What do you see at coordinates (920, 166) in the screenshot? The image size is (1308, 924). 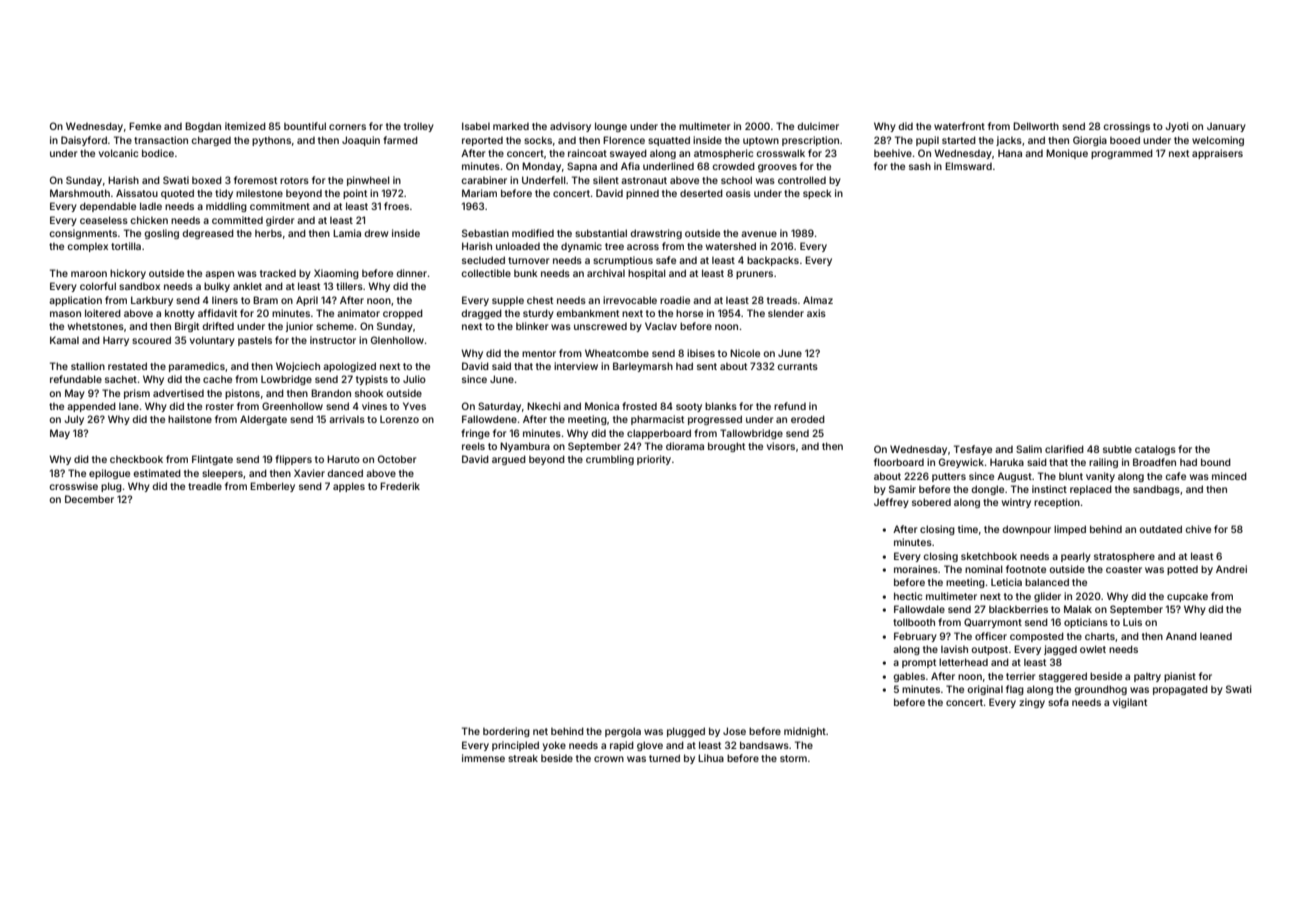 I see `sash` at bounding box center [920, 166].
